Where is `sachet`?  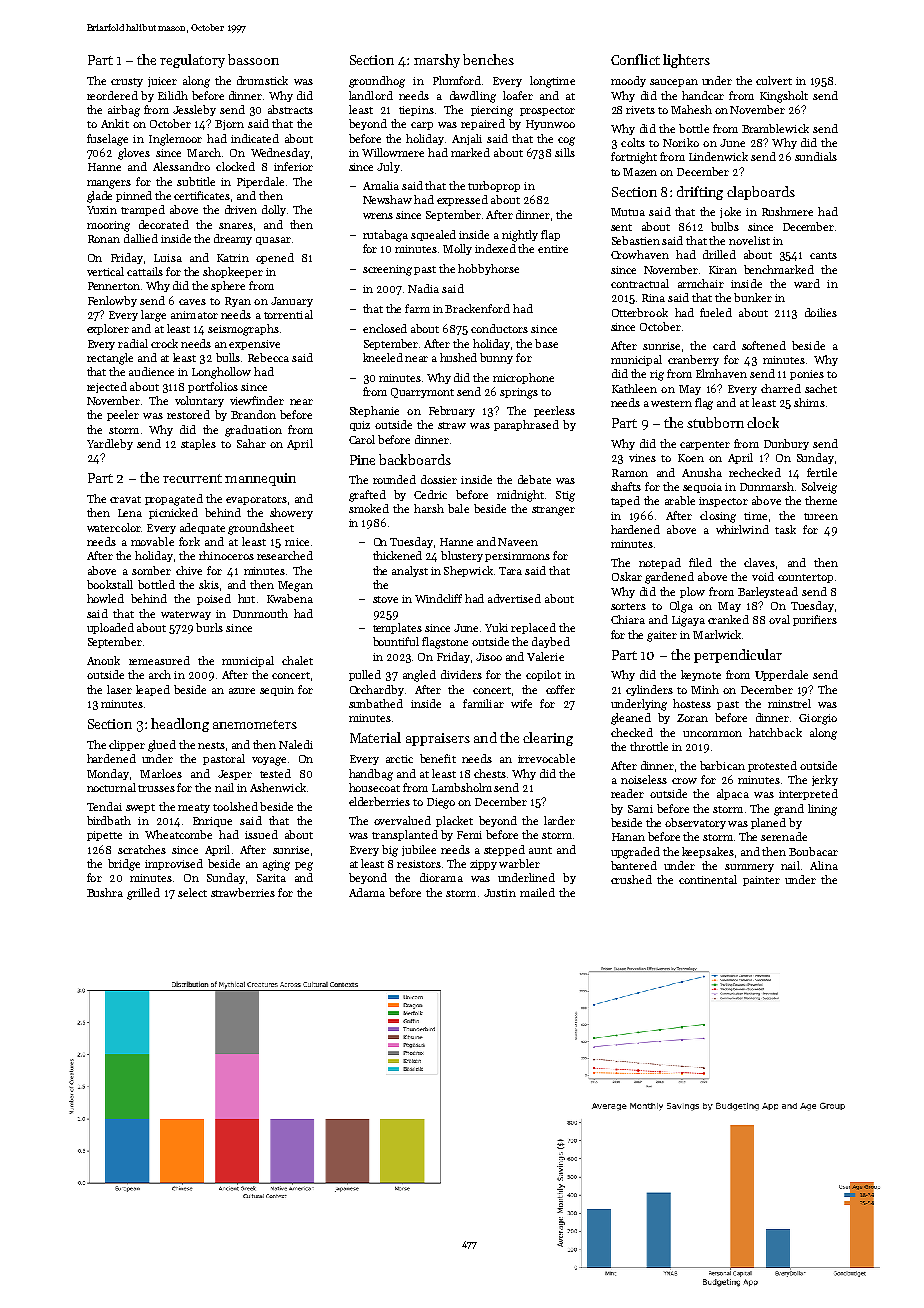
sachet is located at coordinates (821, 388).
